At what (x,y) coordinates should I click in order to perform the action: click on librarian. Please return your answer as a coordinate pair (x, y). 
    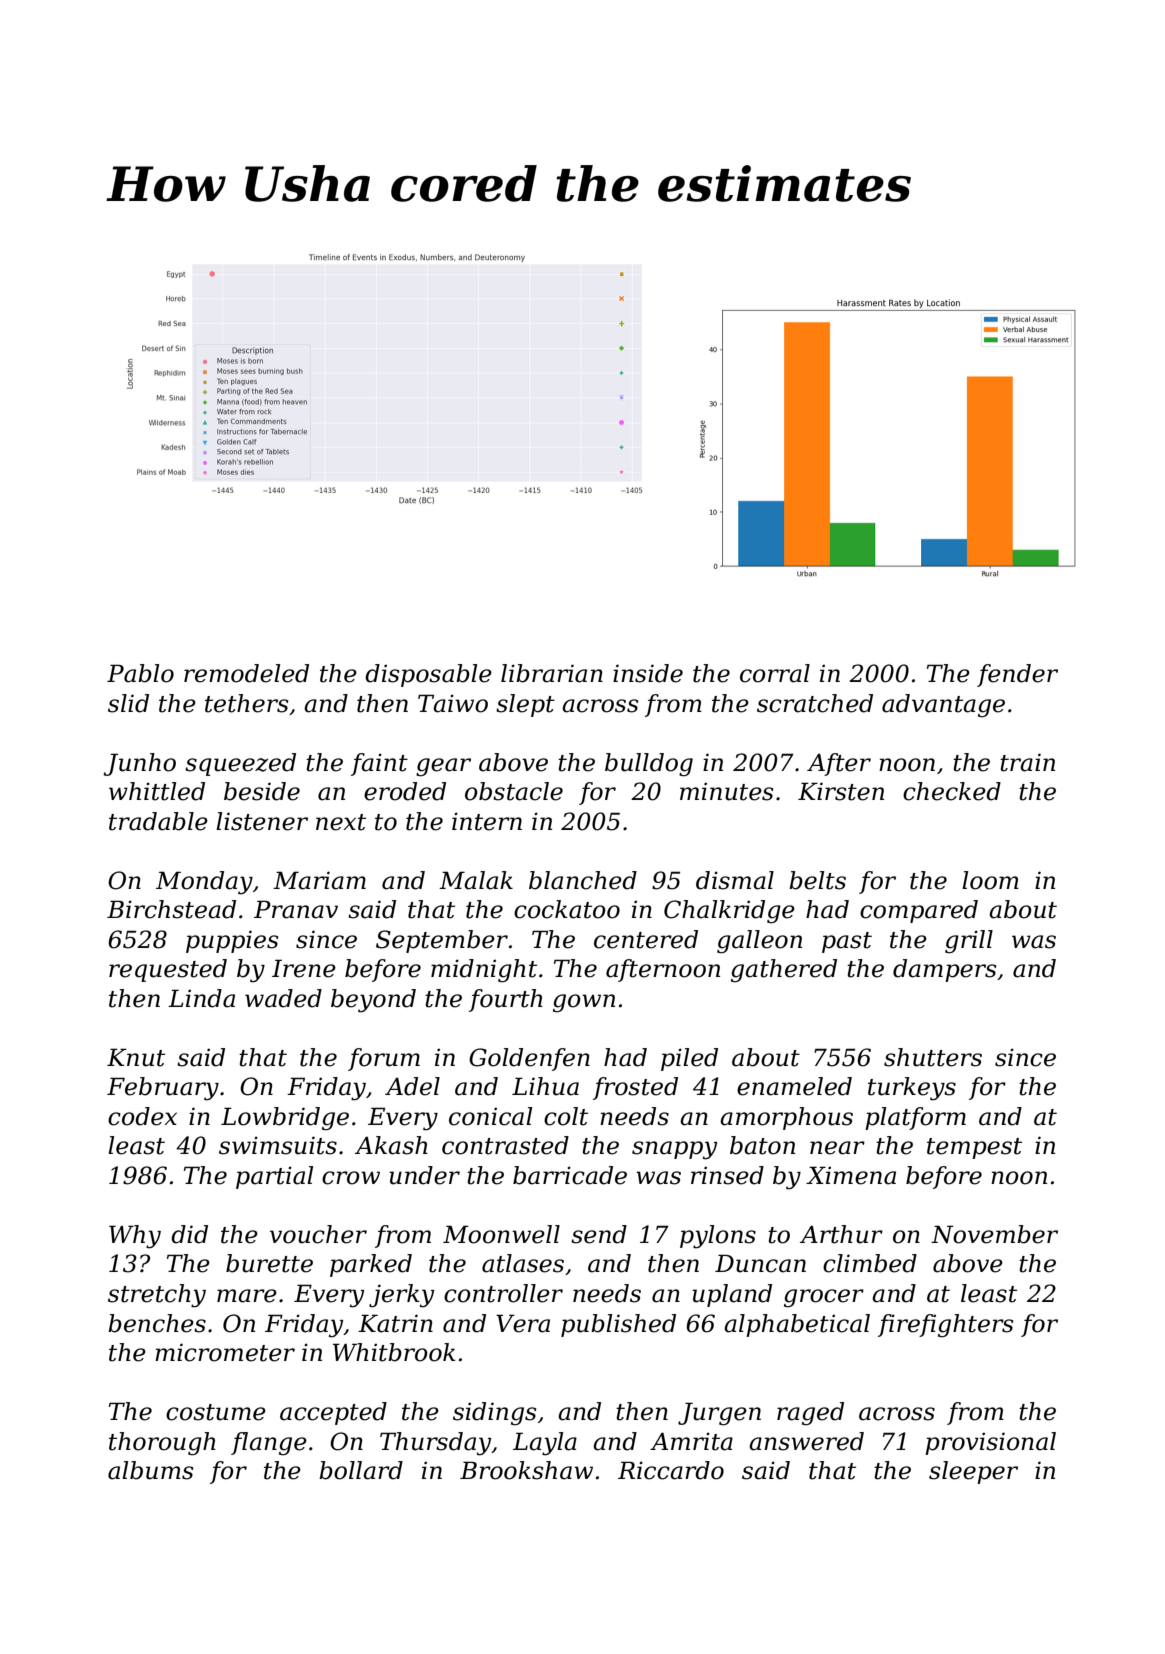
    Looking at the image, I should click on (552, 673).
